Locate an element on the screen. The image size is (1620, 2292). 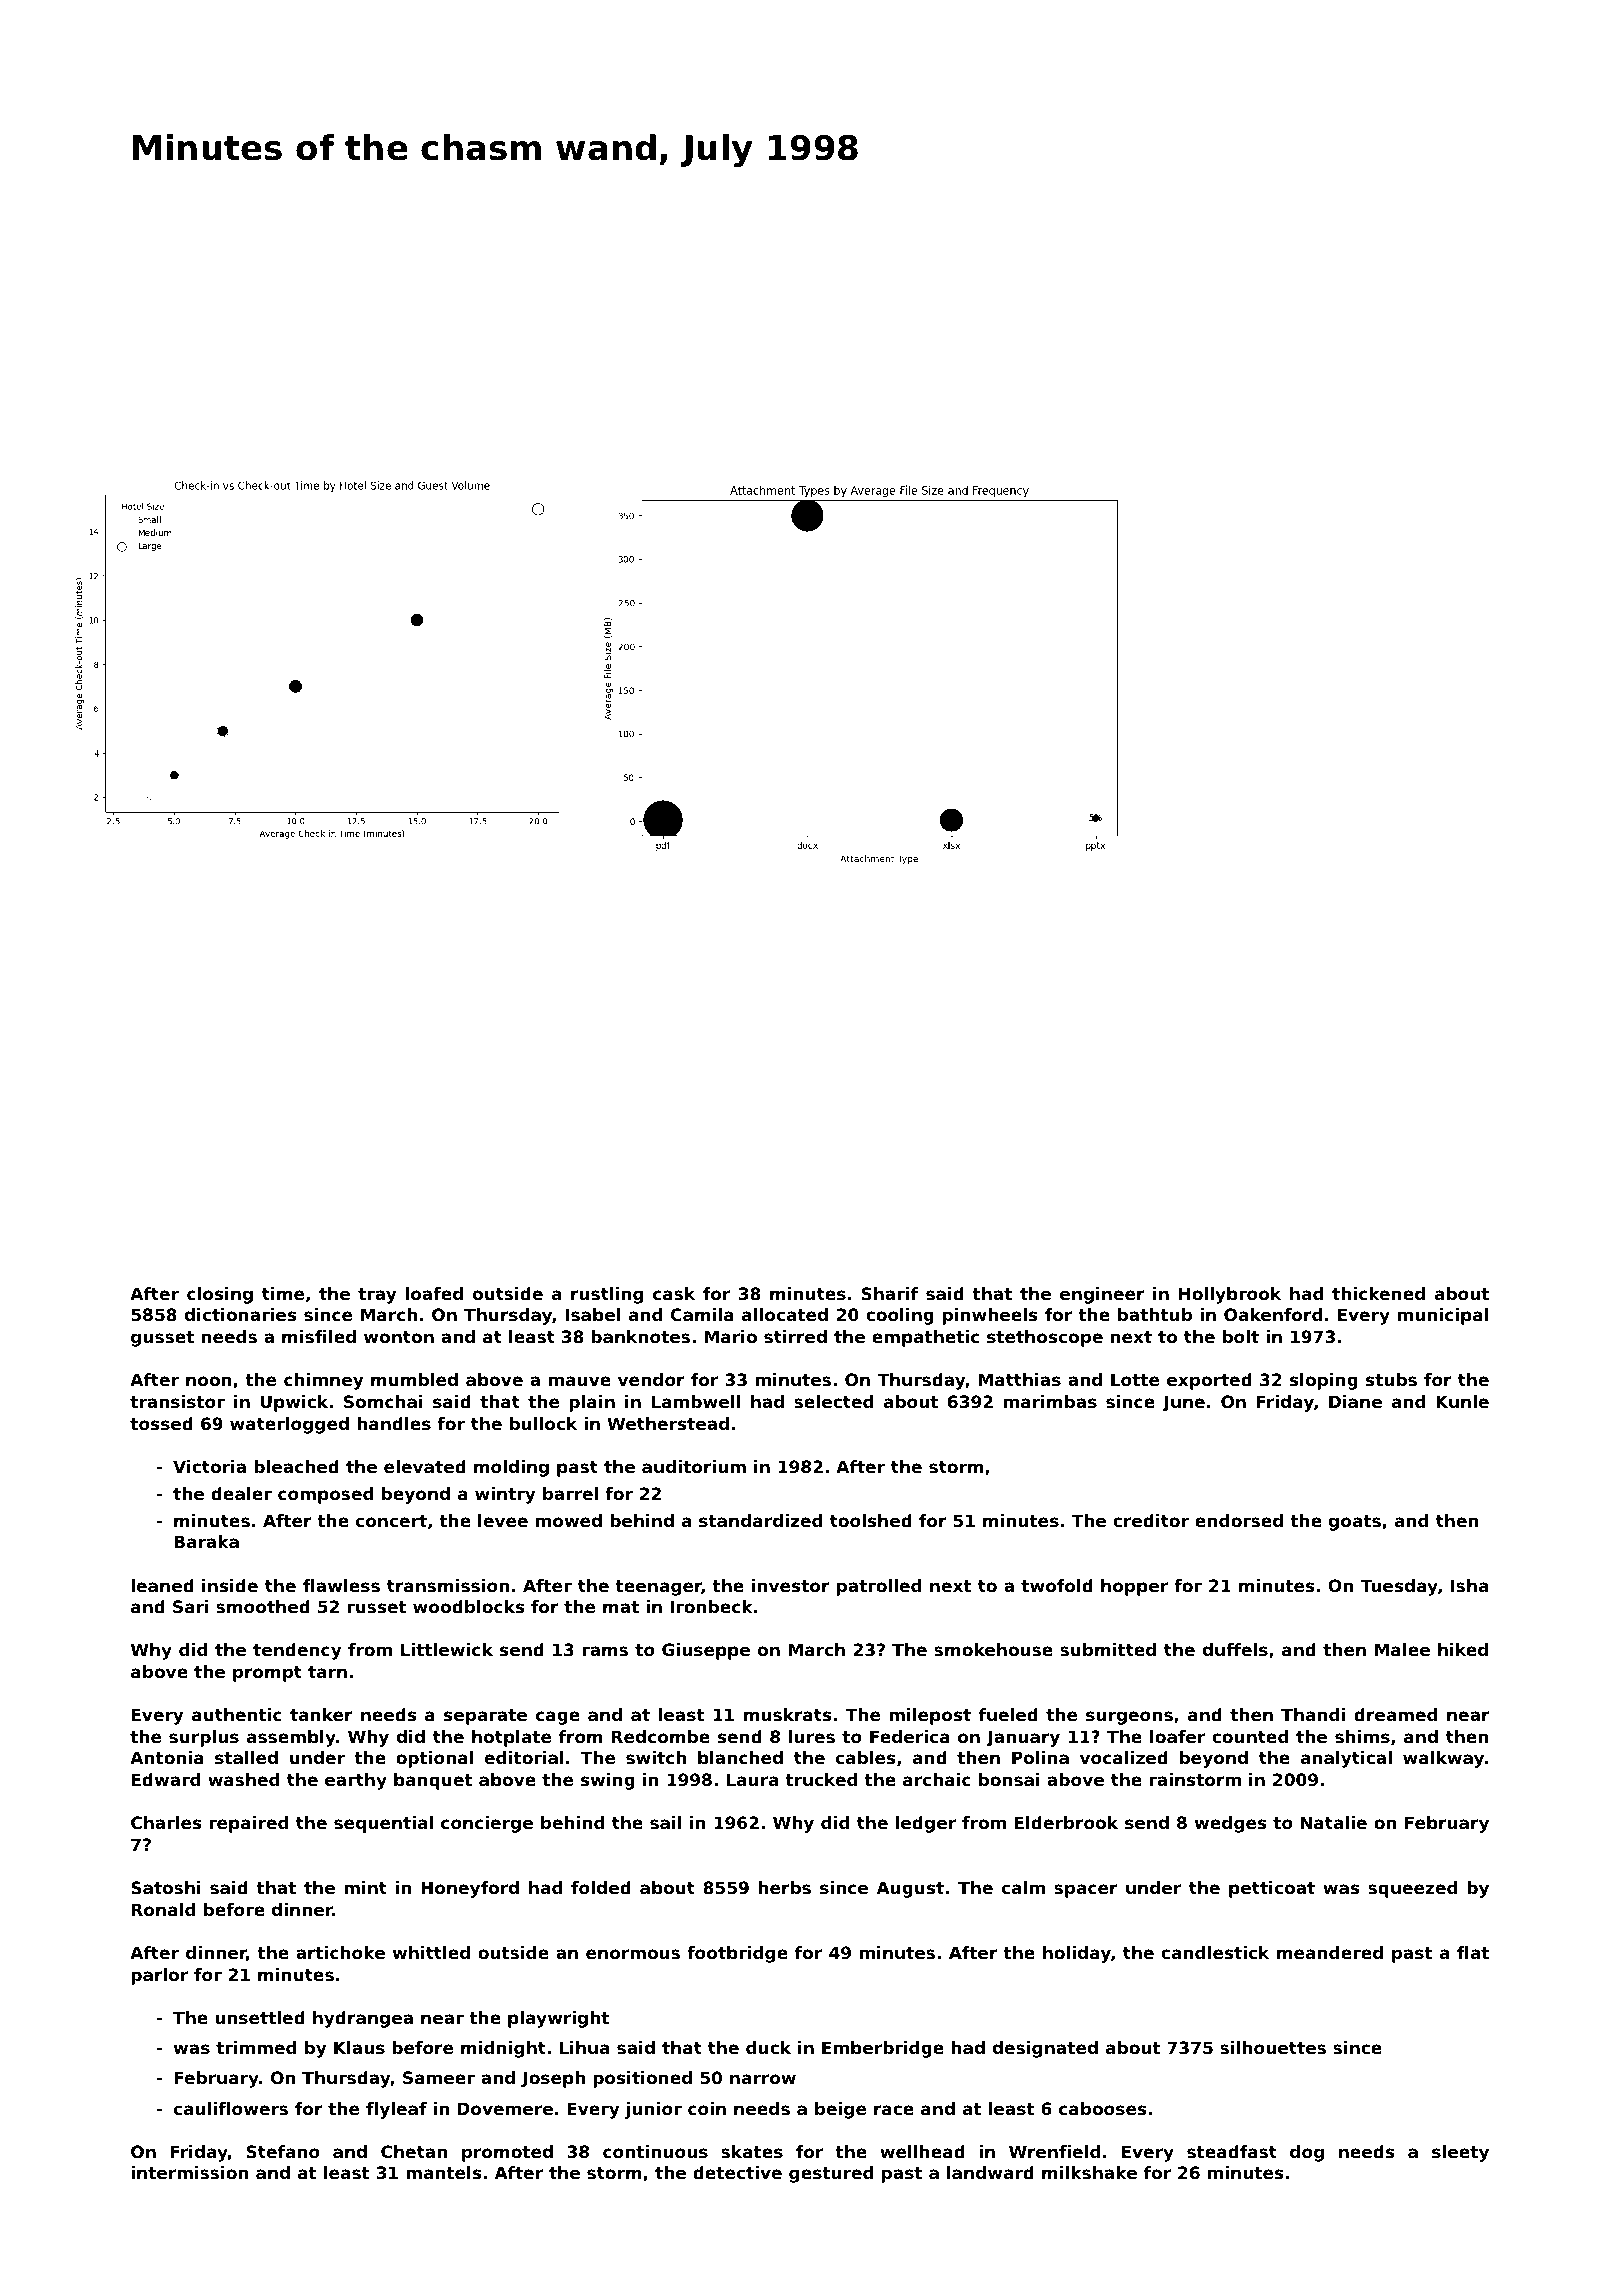
playwright is located at coordinates (558, 2019).
